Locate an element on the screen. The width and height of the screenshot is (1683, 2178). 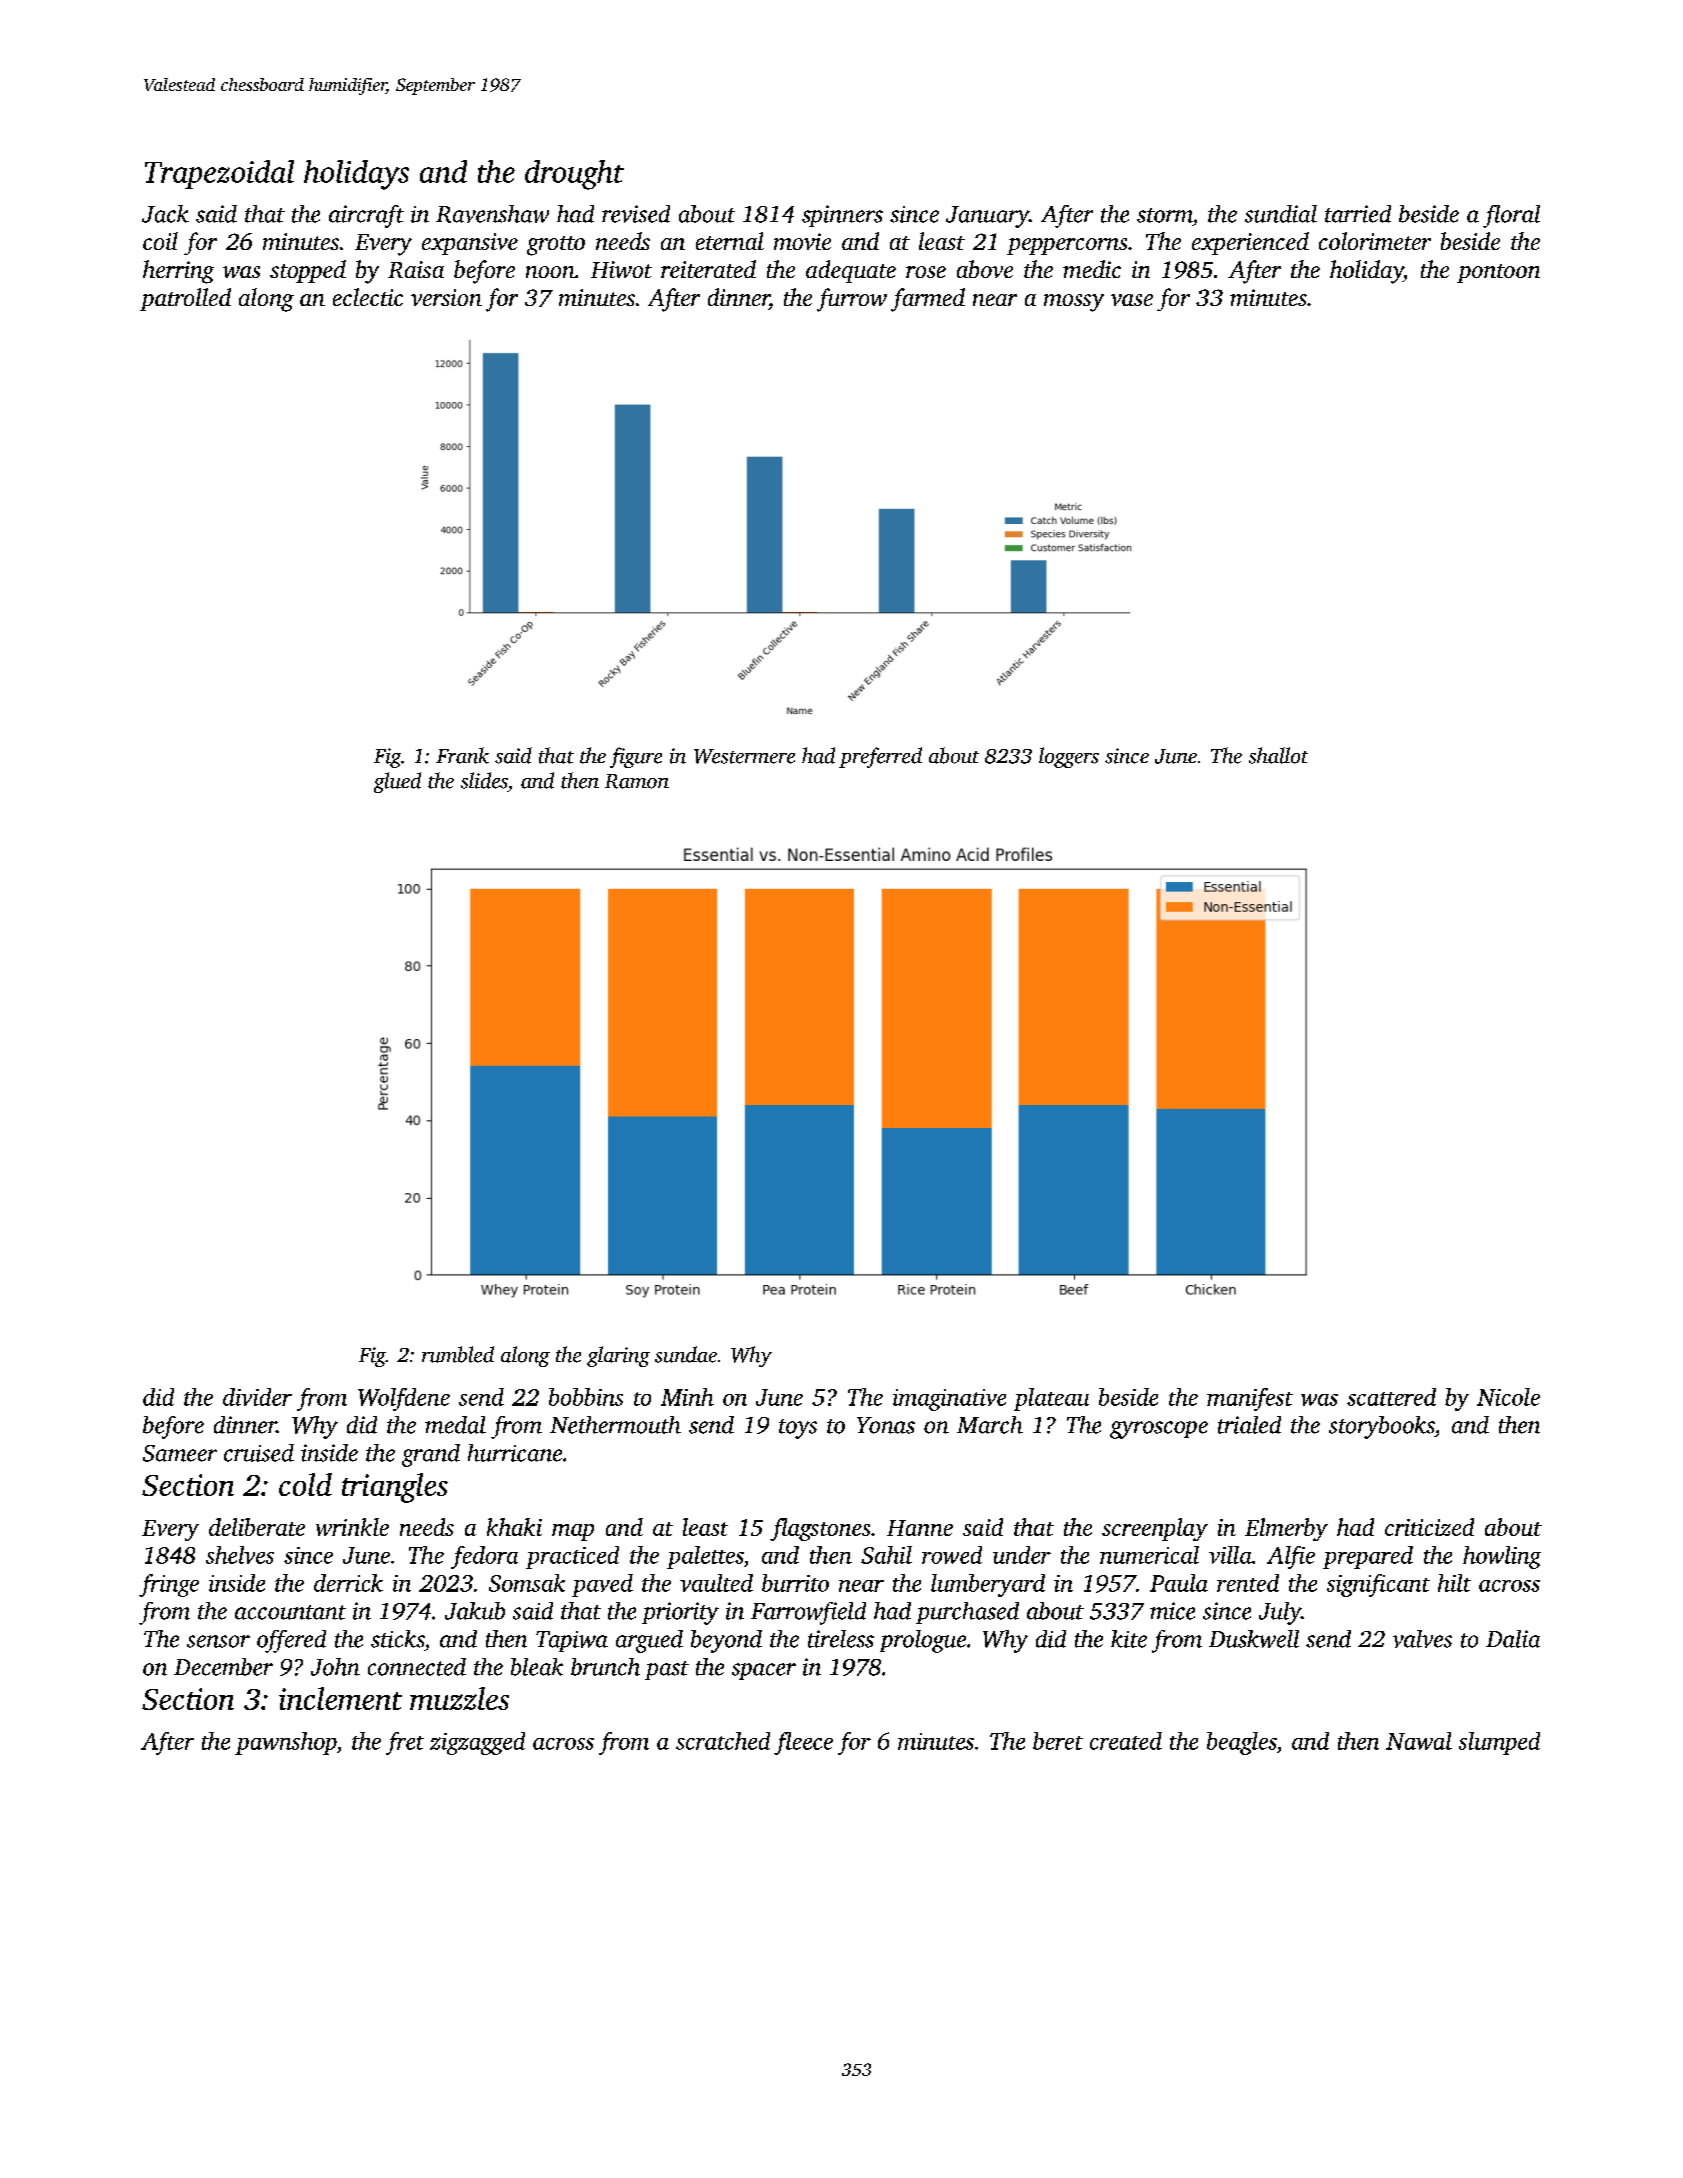
zigzagged is located at coordinates (477, 1743).
